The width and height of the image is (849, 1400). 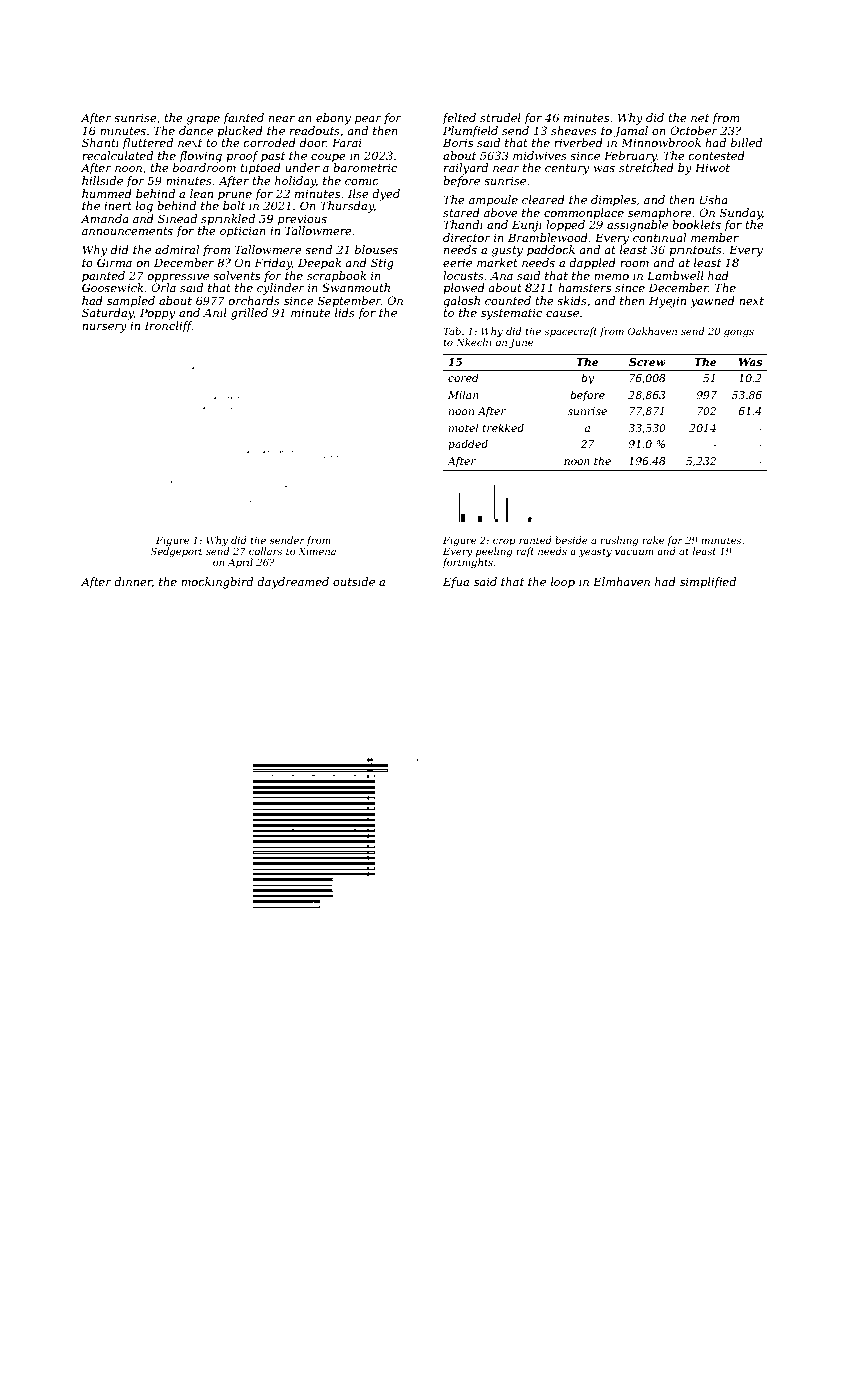 What do you see at coordinates (708, 583) in the image?
I see `simplified` at bounding box center [708, 583].
